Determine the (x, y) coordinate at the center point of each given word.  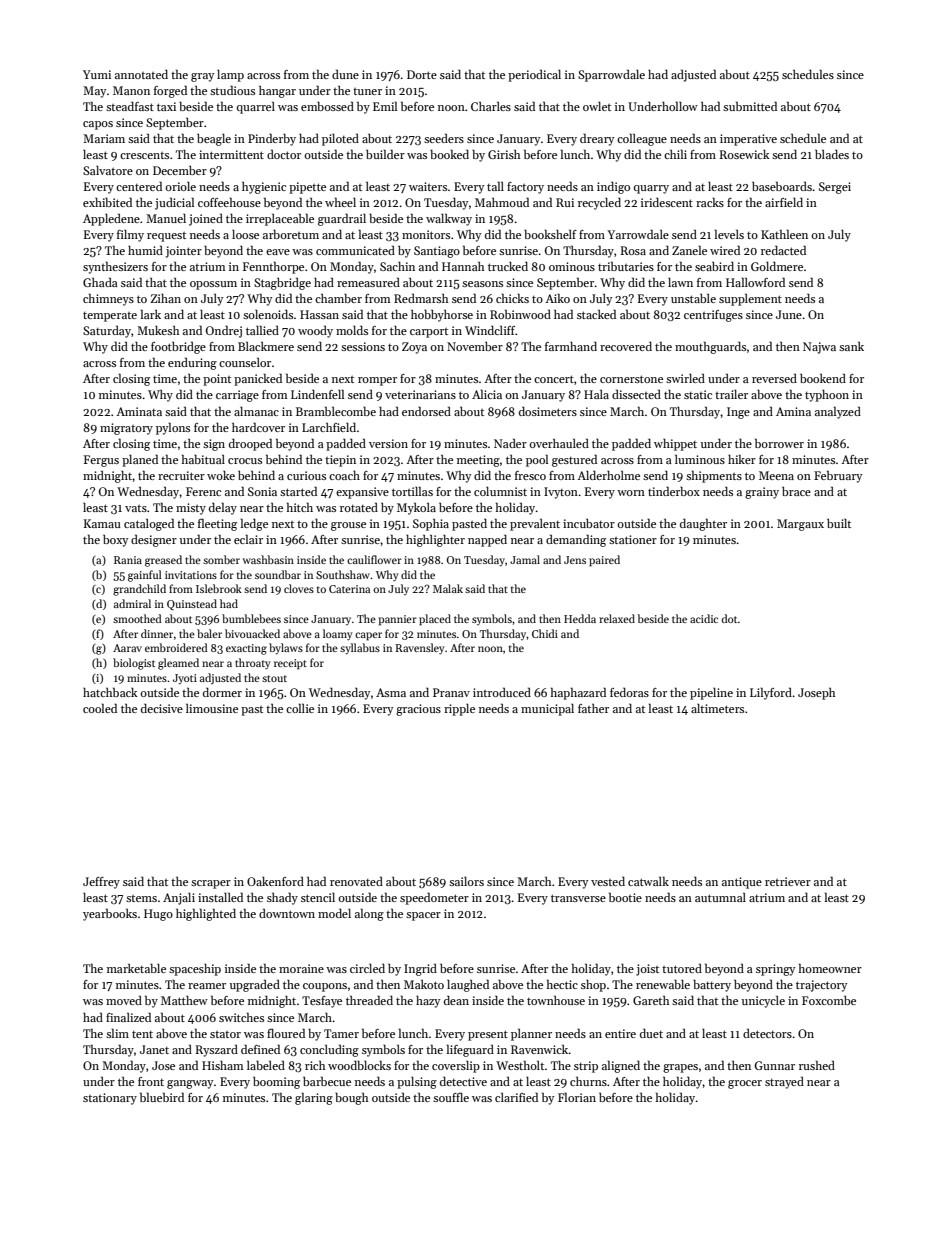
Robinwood (520, 314)
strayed (784, 1082)
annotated (141, 74)
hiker (742, 459)
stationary (110, 1099)
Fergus (101, 461)
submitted (750, 106)
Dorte (422, 74)
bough (351, 1098)
